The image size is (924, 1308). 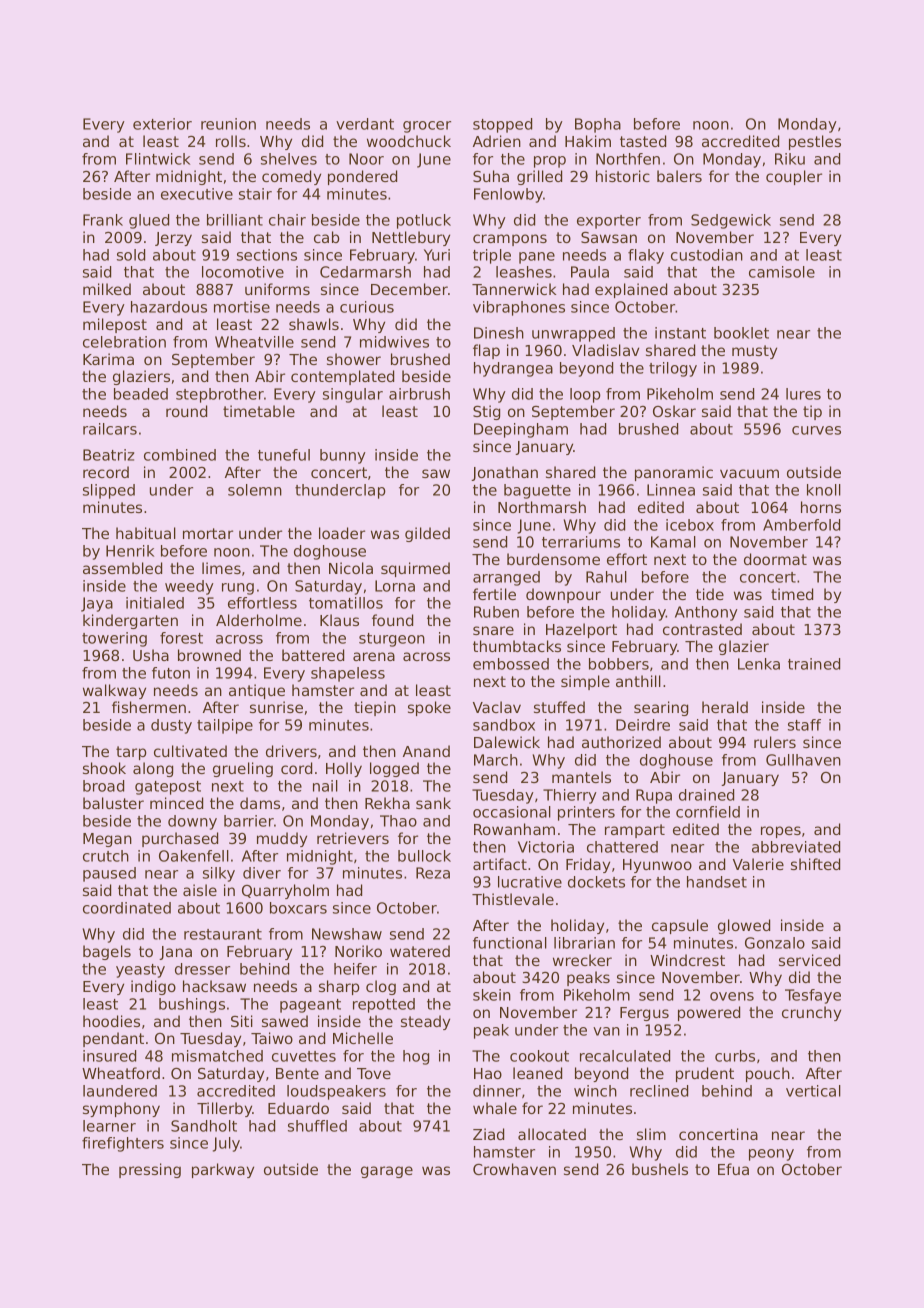 I want to click on Bopha, so click(x=598, y=125).
